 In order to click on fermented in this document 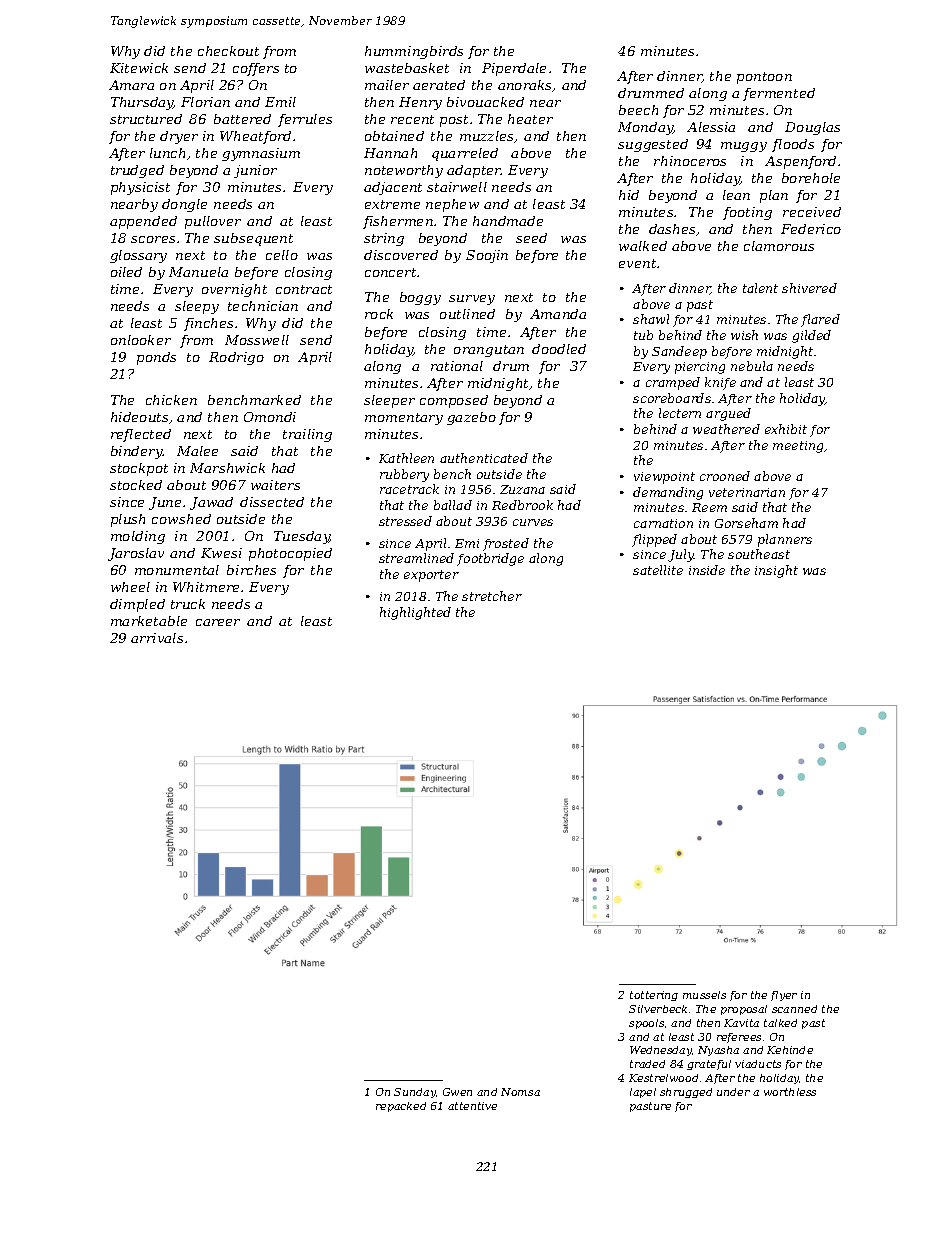, I will do `click(779, 94)`.
